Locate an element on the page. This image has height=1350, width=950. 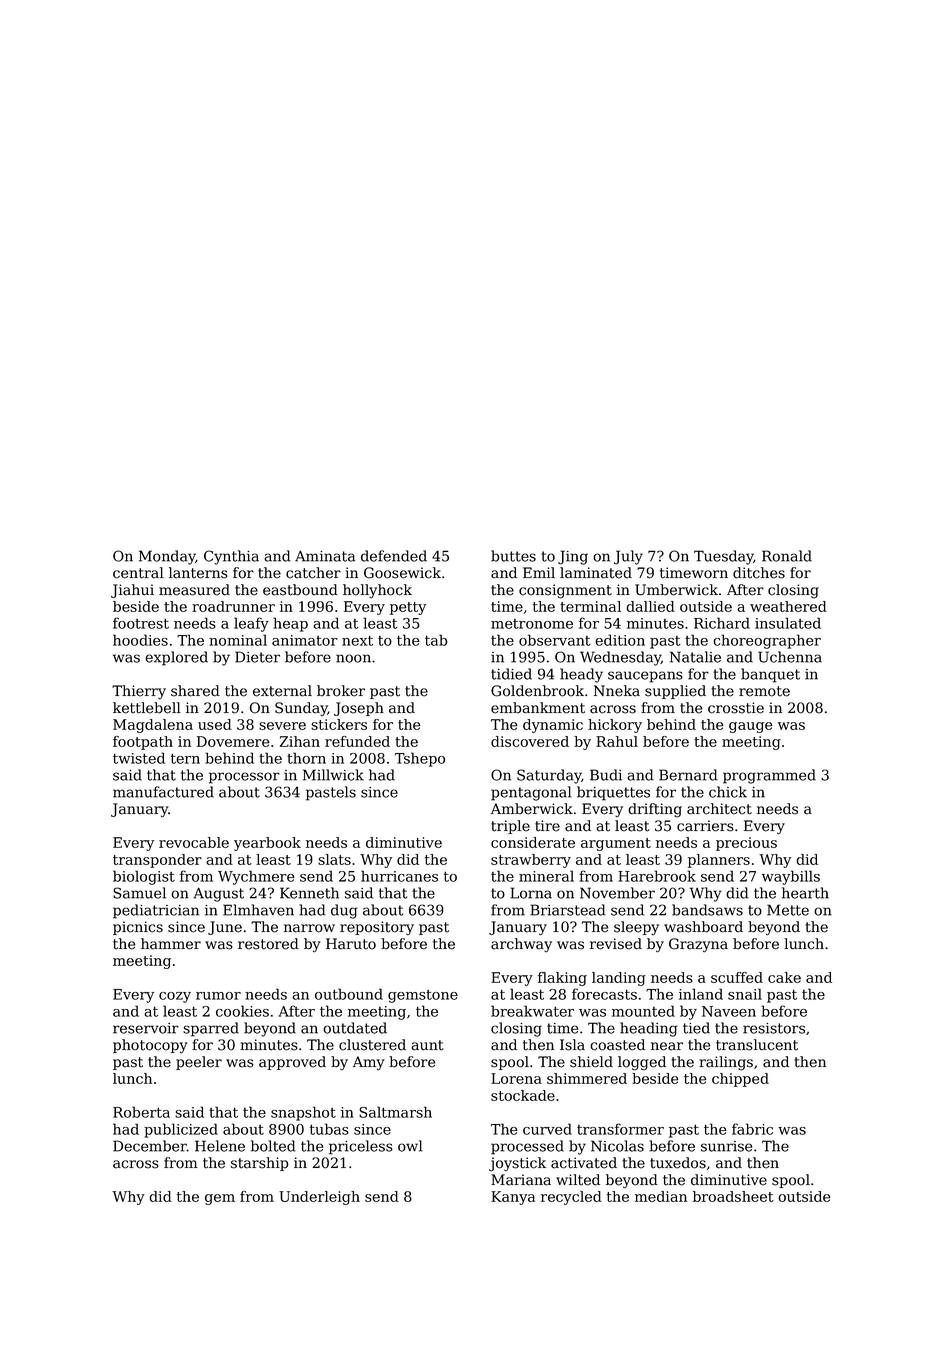
footrest is located at coordinates (141, 623).
